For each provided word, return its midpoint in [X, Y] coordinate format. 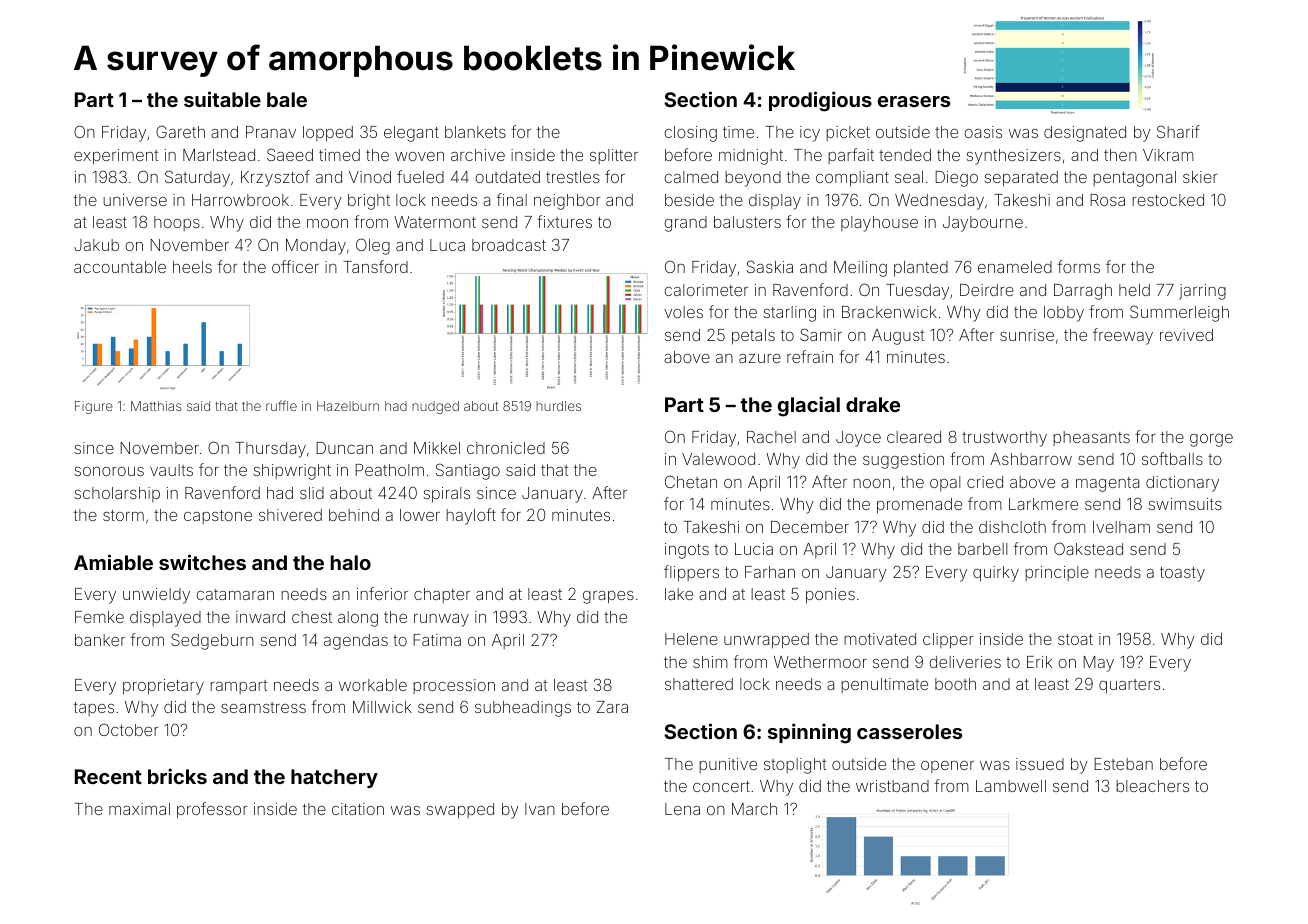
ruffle [281, 405]
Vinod [370, 177]
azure [760, 358]
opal [945, 483]
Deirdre [987, 290]
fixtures [564, 221]
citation [358, 809]
